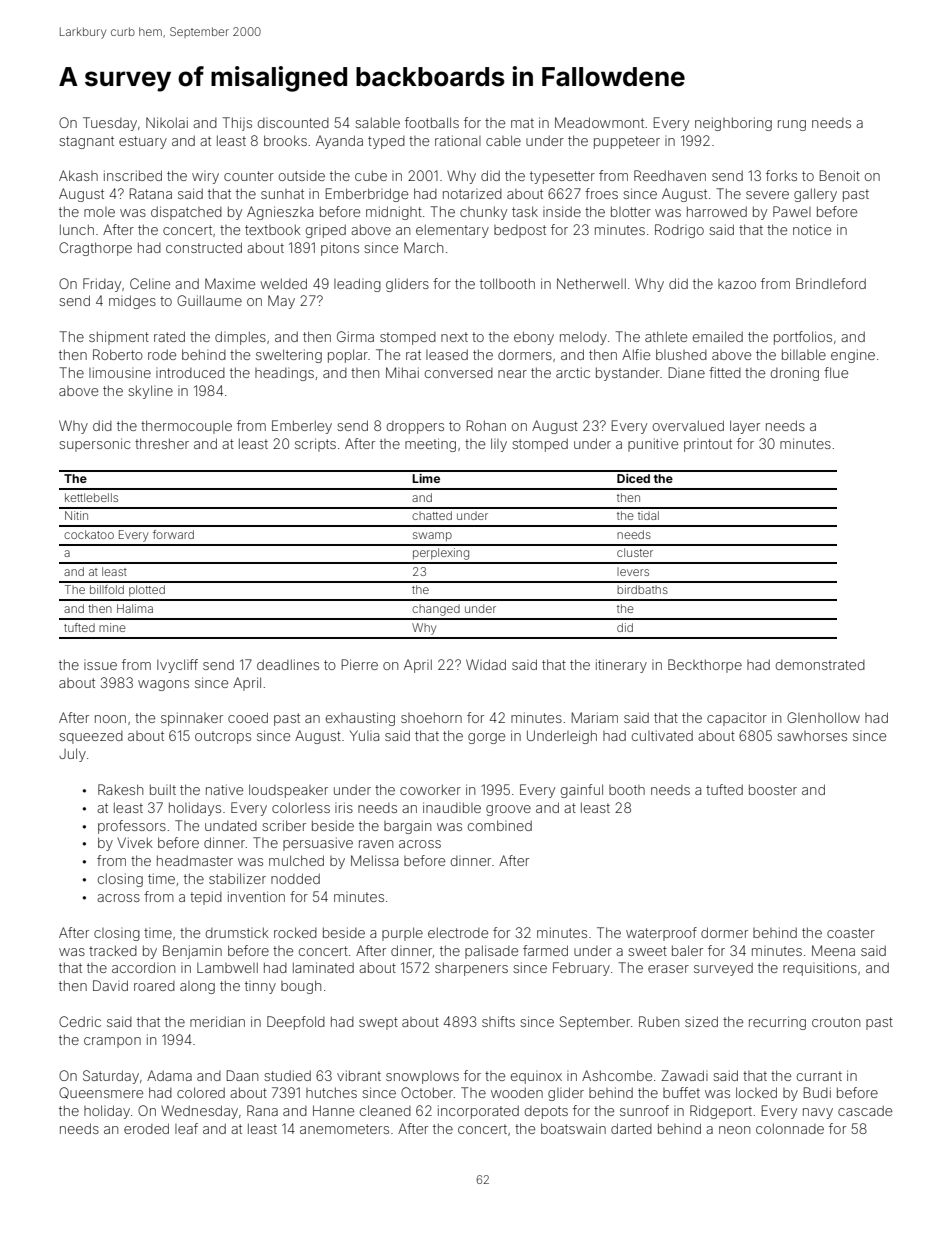 Image resolution: width=952 pixels, height=1233 pixels. I want to click on Cedric, so click(80, 1021).
